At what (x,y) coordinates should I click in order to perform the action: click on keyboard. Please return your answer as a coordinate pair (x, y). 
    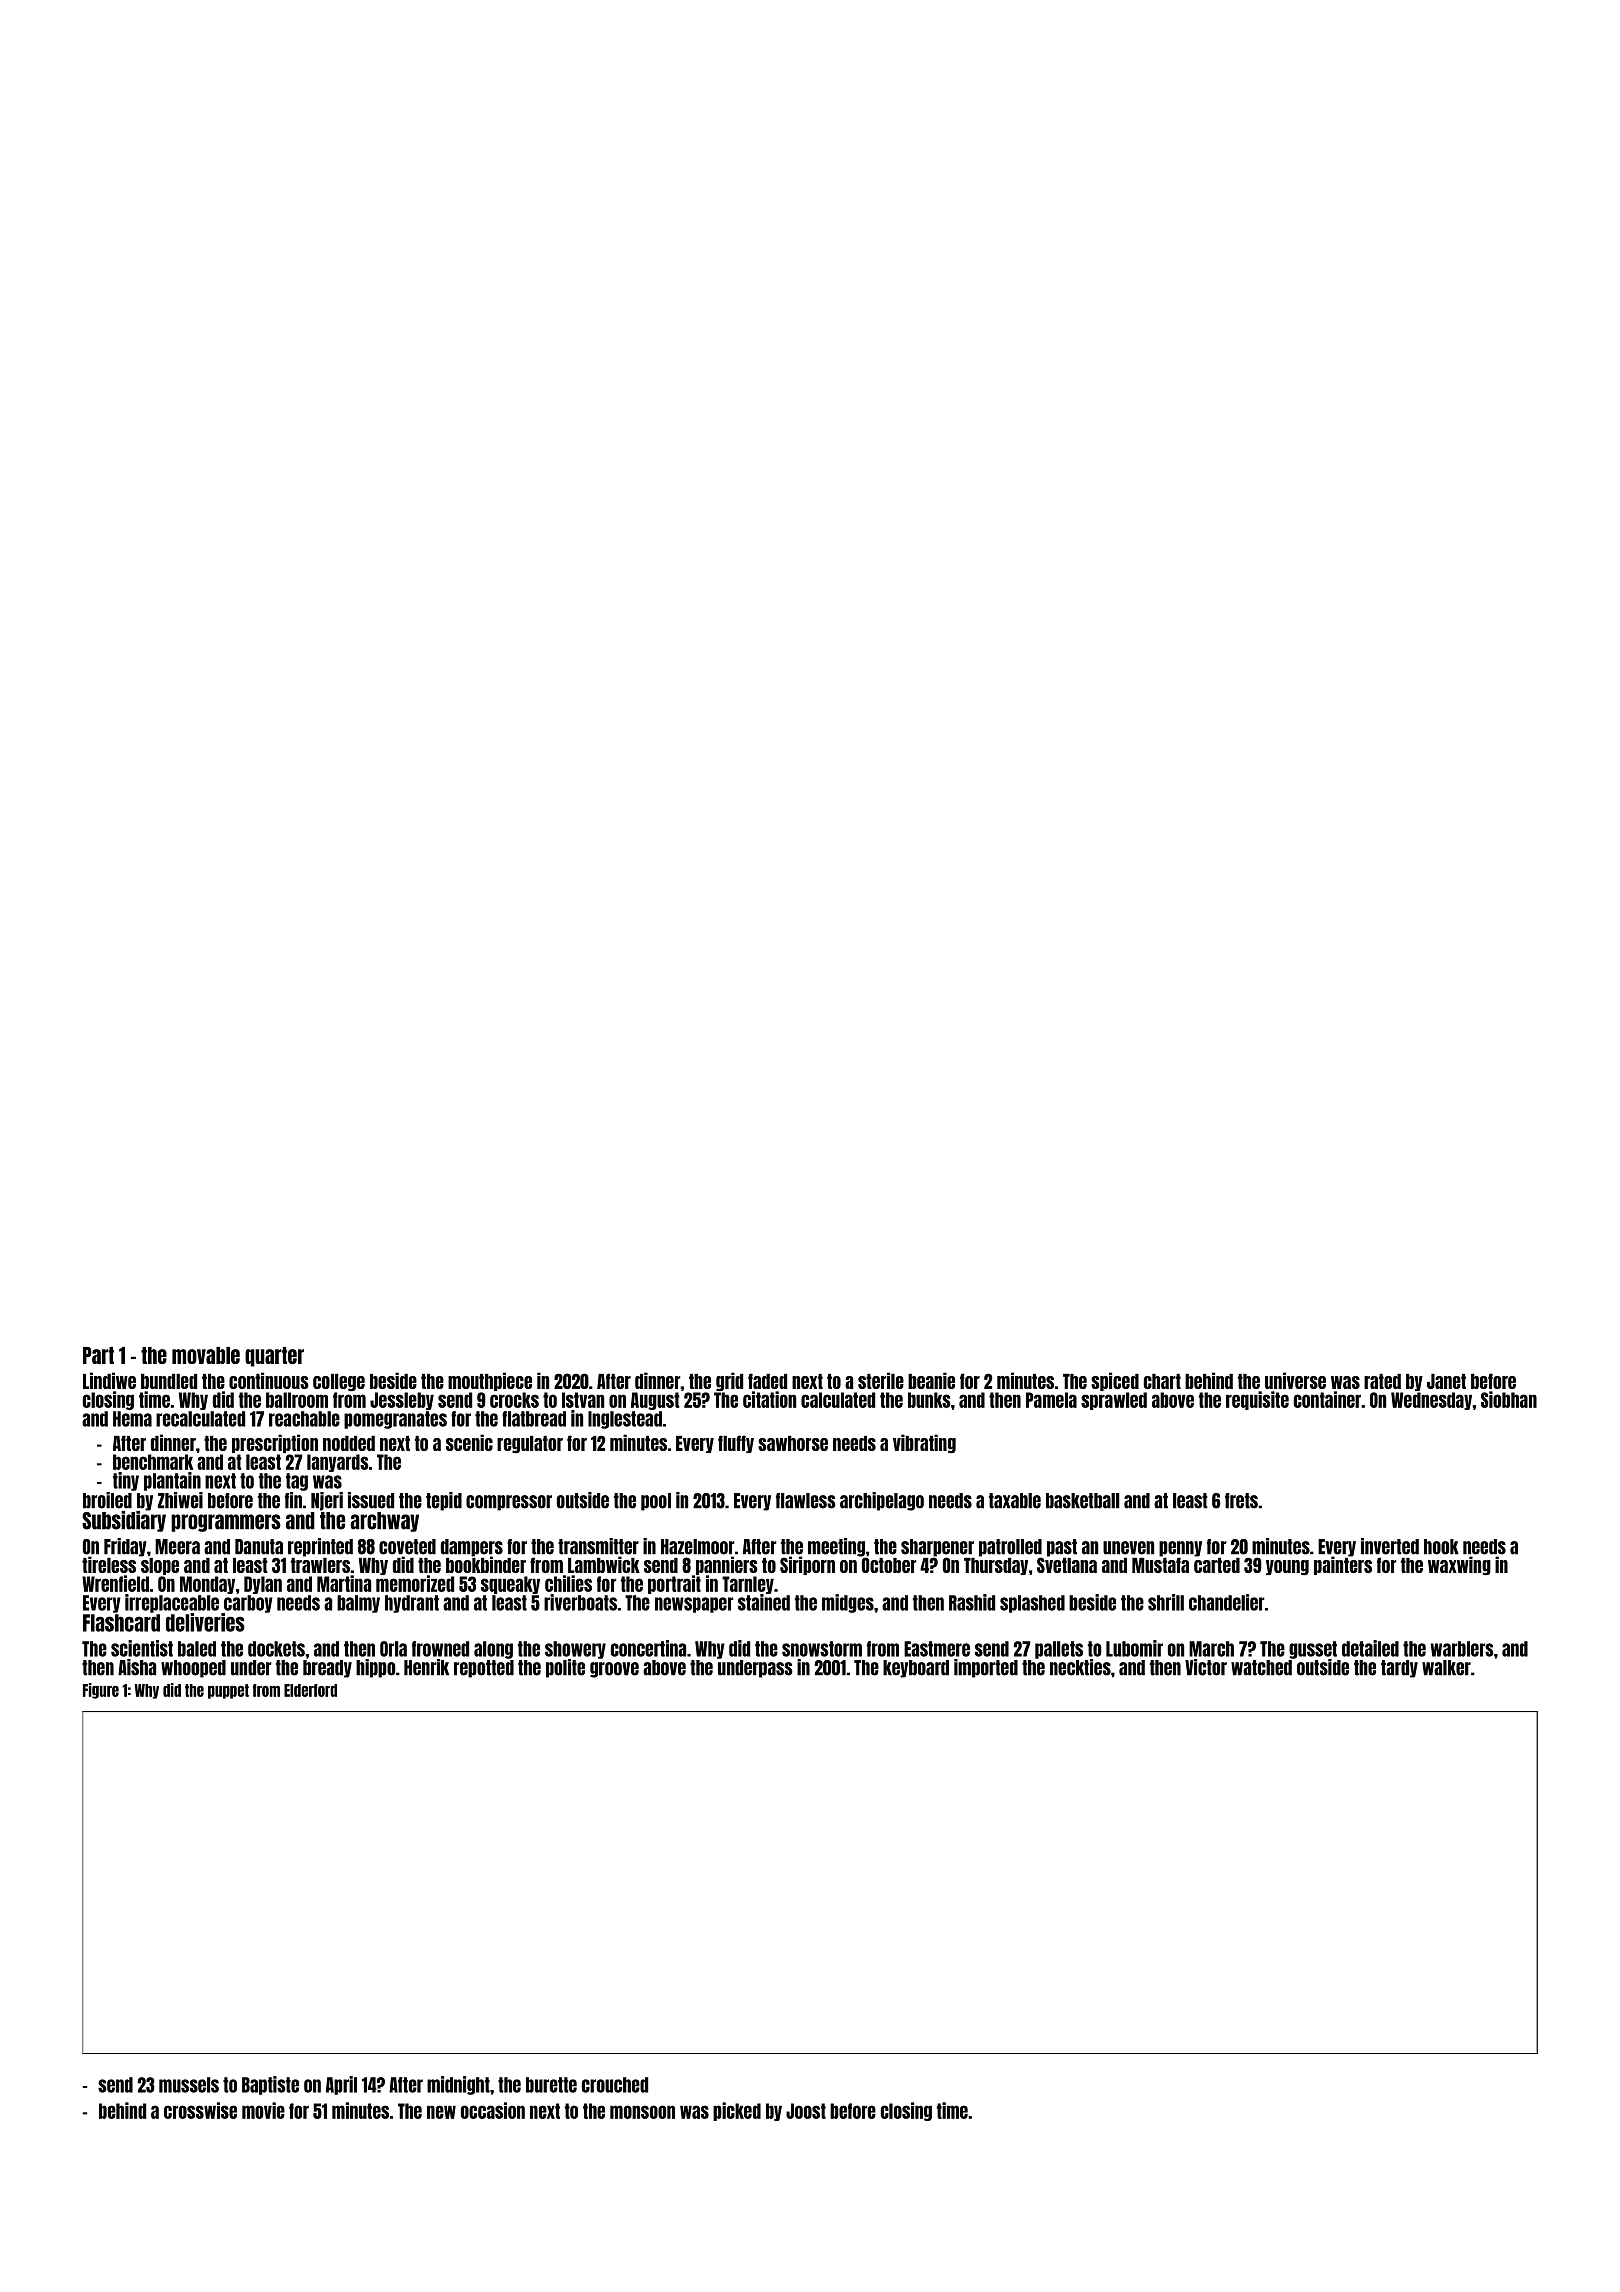
    Looking at the image, I should click on (916, 1669).
